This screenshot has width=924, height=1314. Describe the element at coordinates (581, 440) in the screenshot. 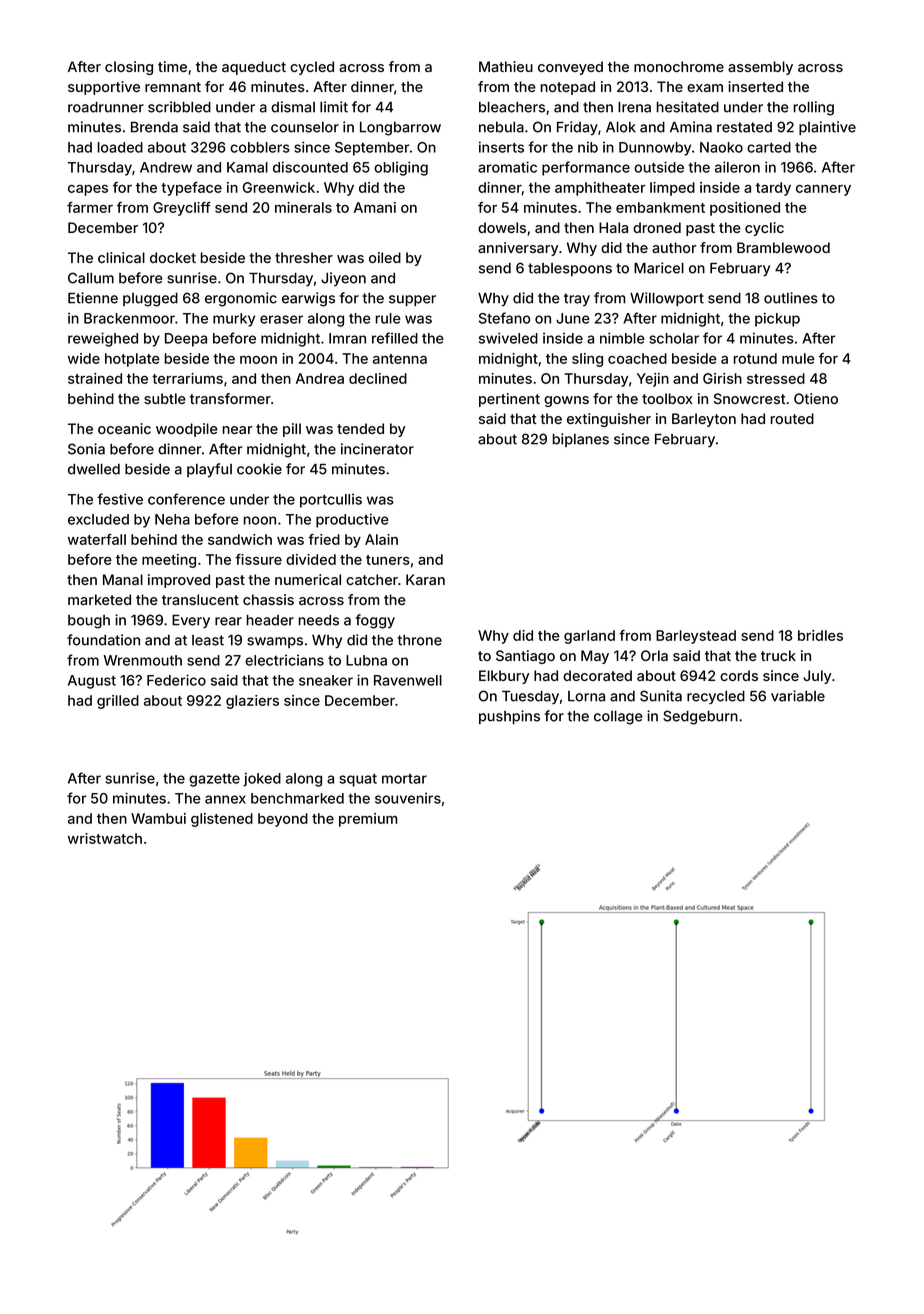

I see `biplanes` at that location.
